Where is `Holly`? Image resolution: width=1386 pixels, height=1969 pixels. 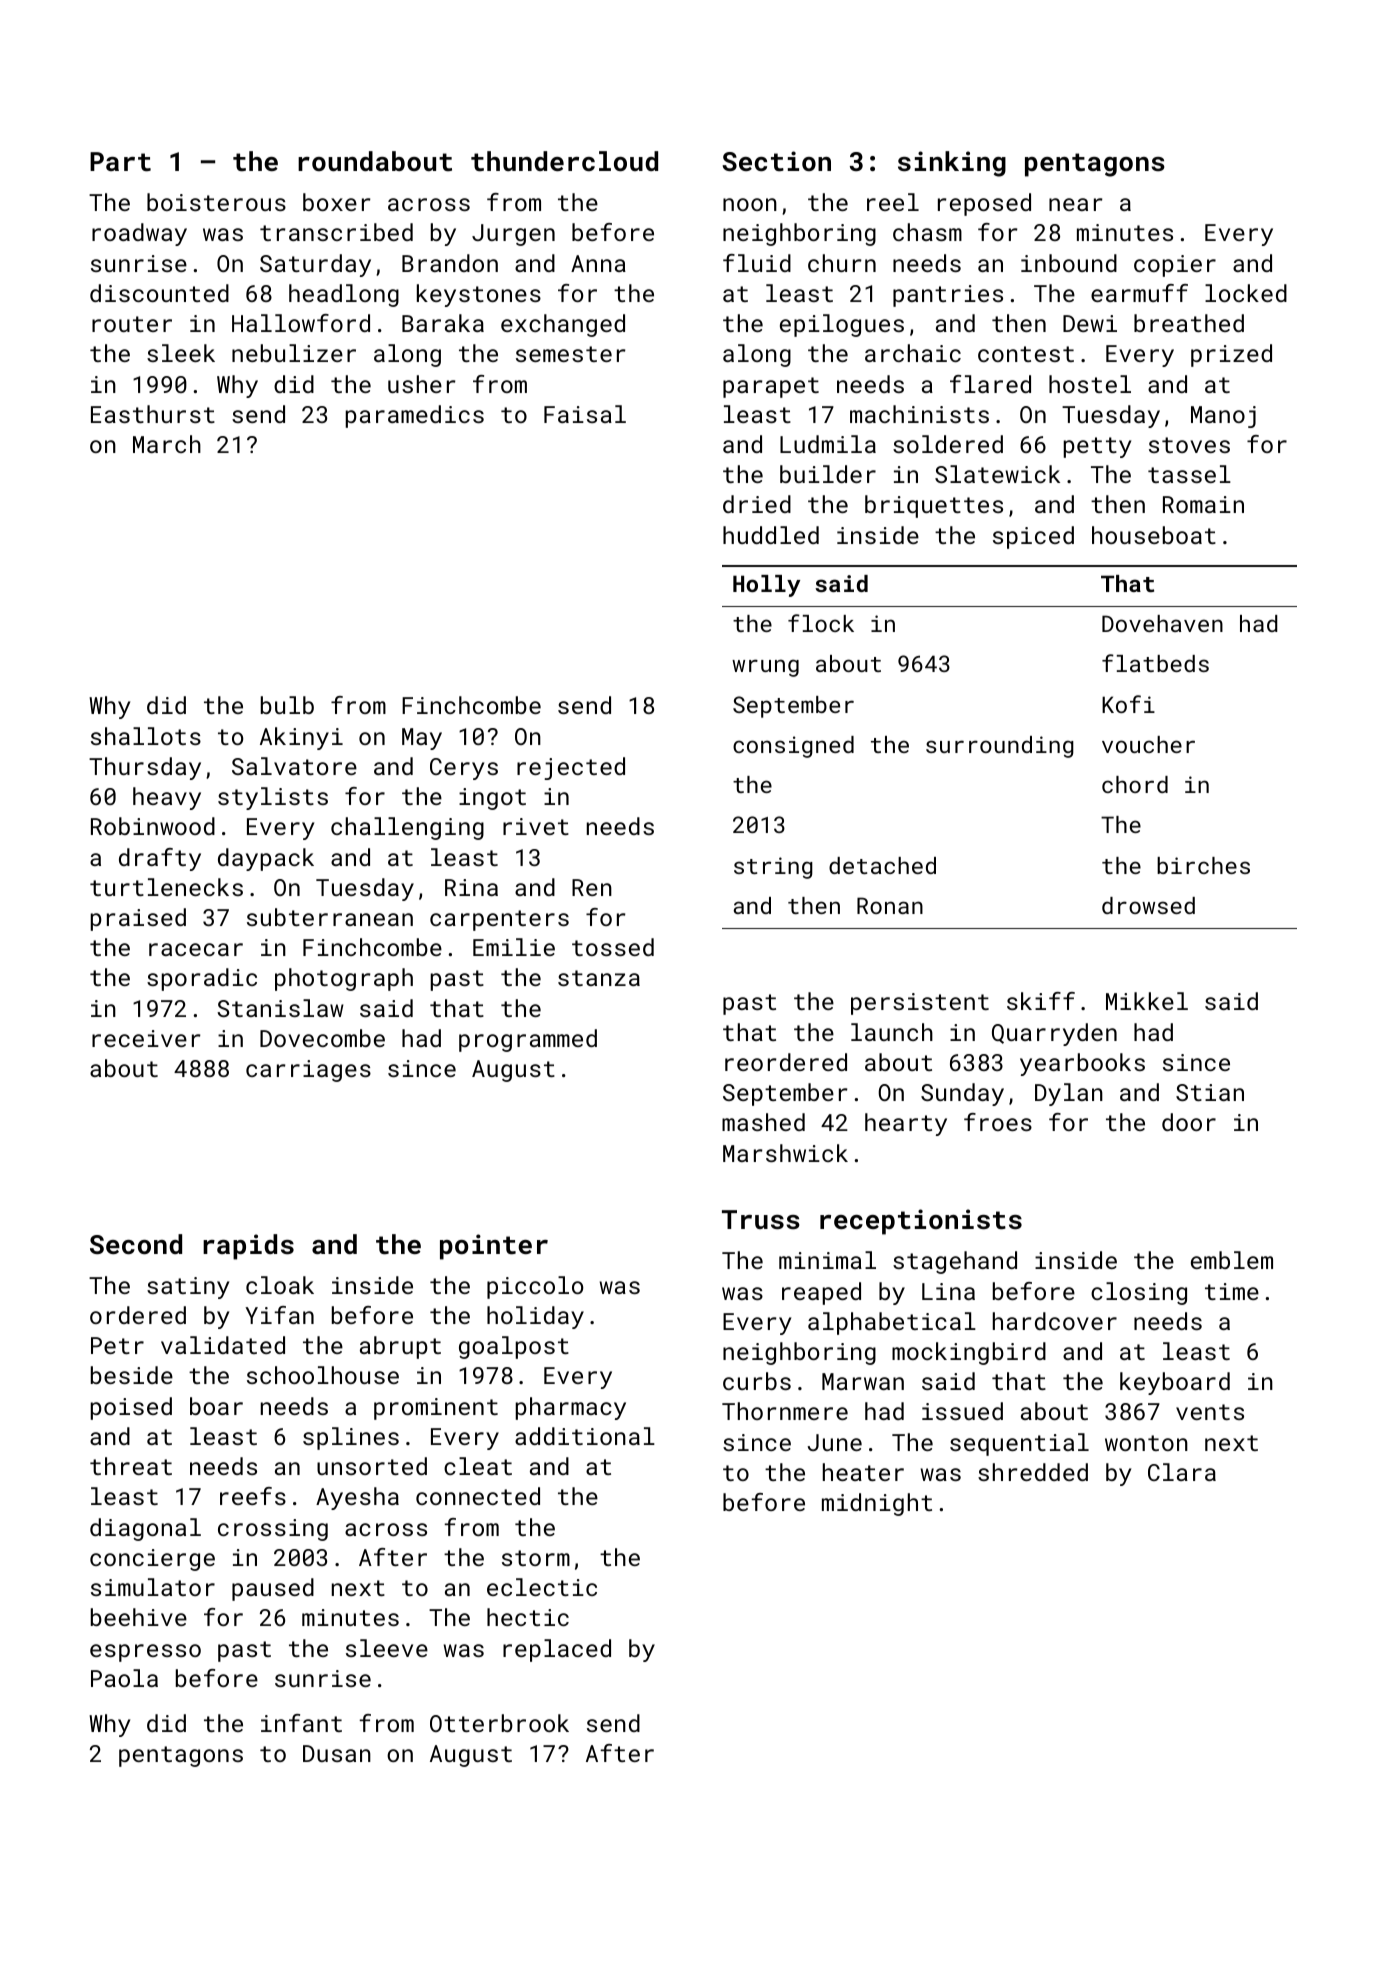
Holly is located at coordinates (766, 586).
